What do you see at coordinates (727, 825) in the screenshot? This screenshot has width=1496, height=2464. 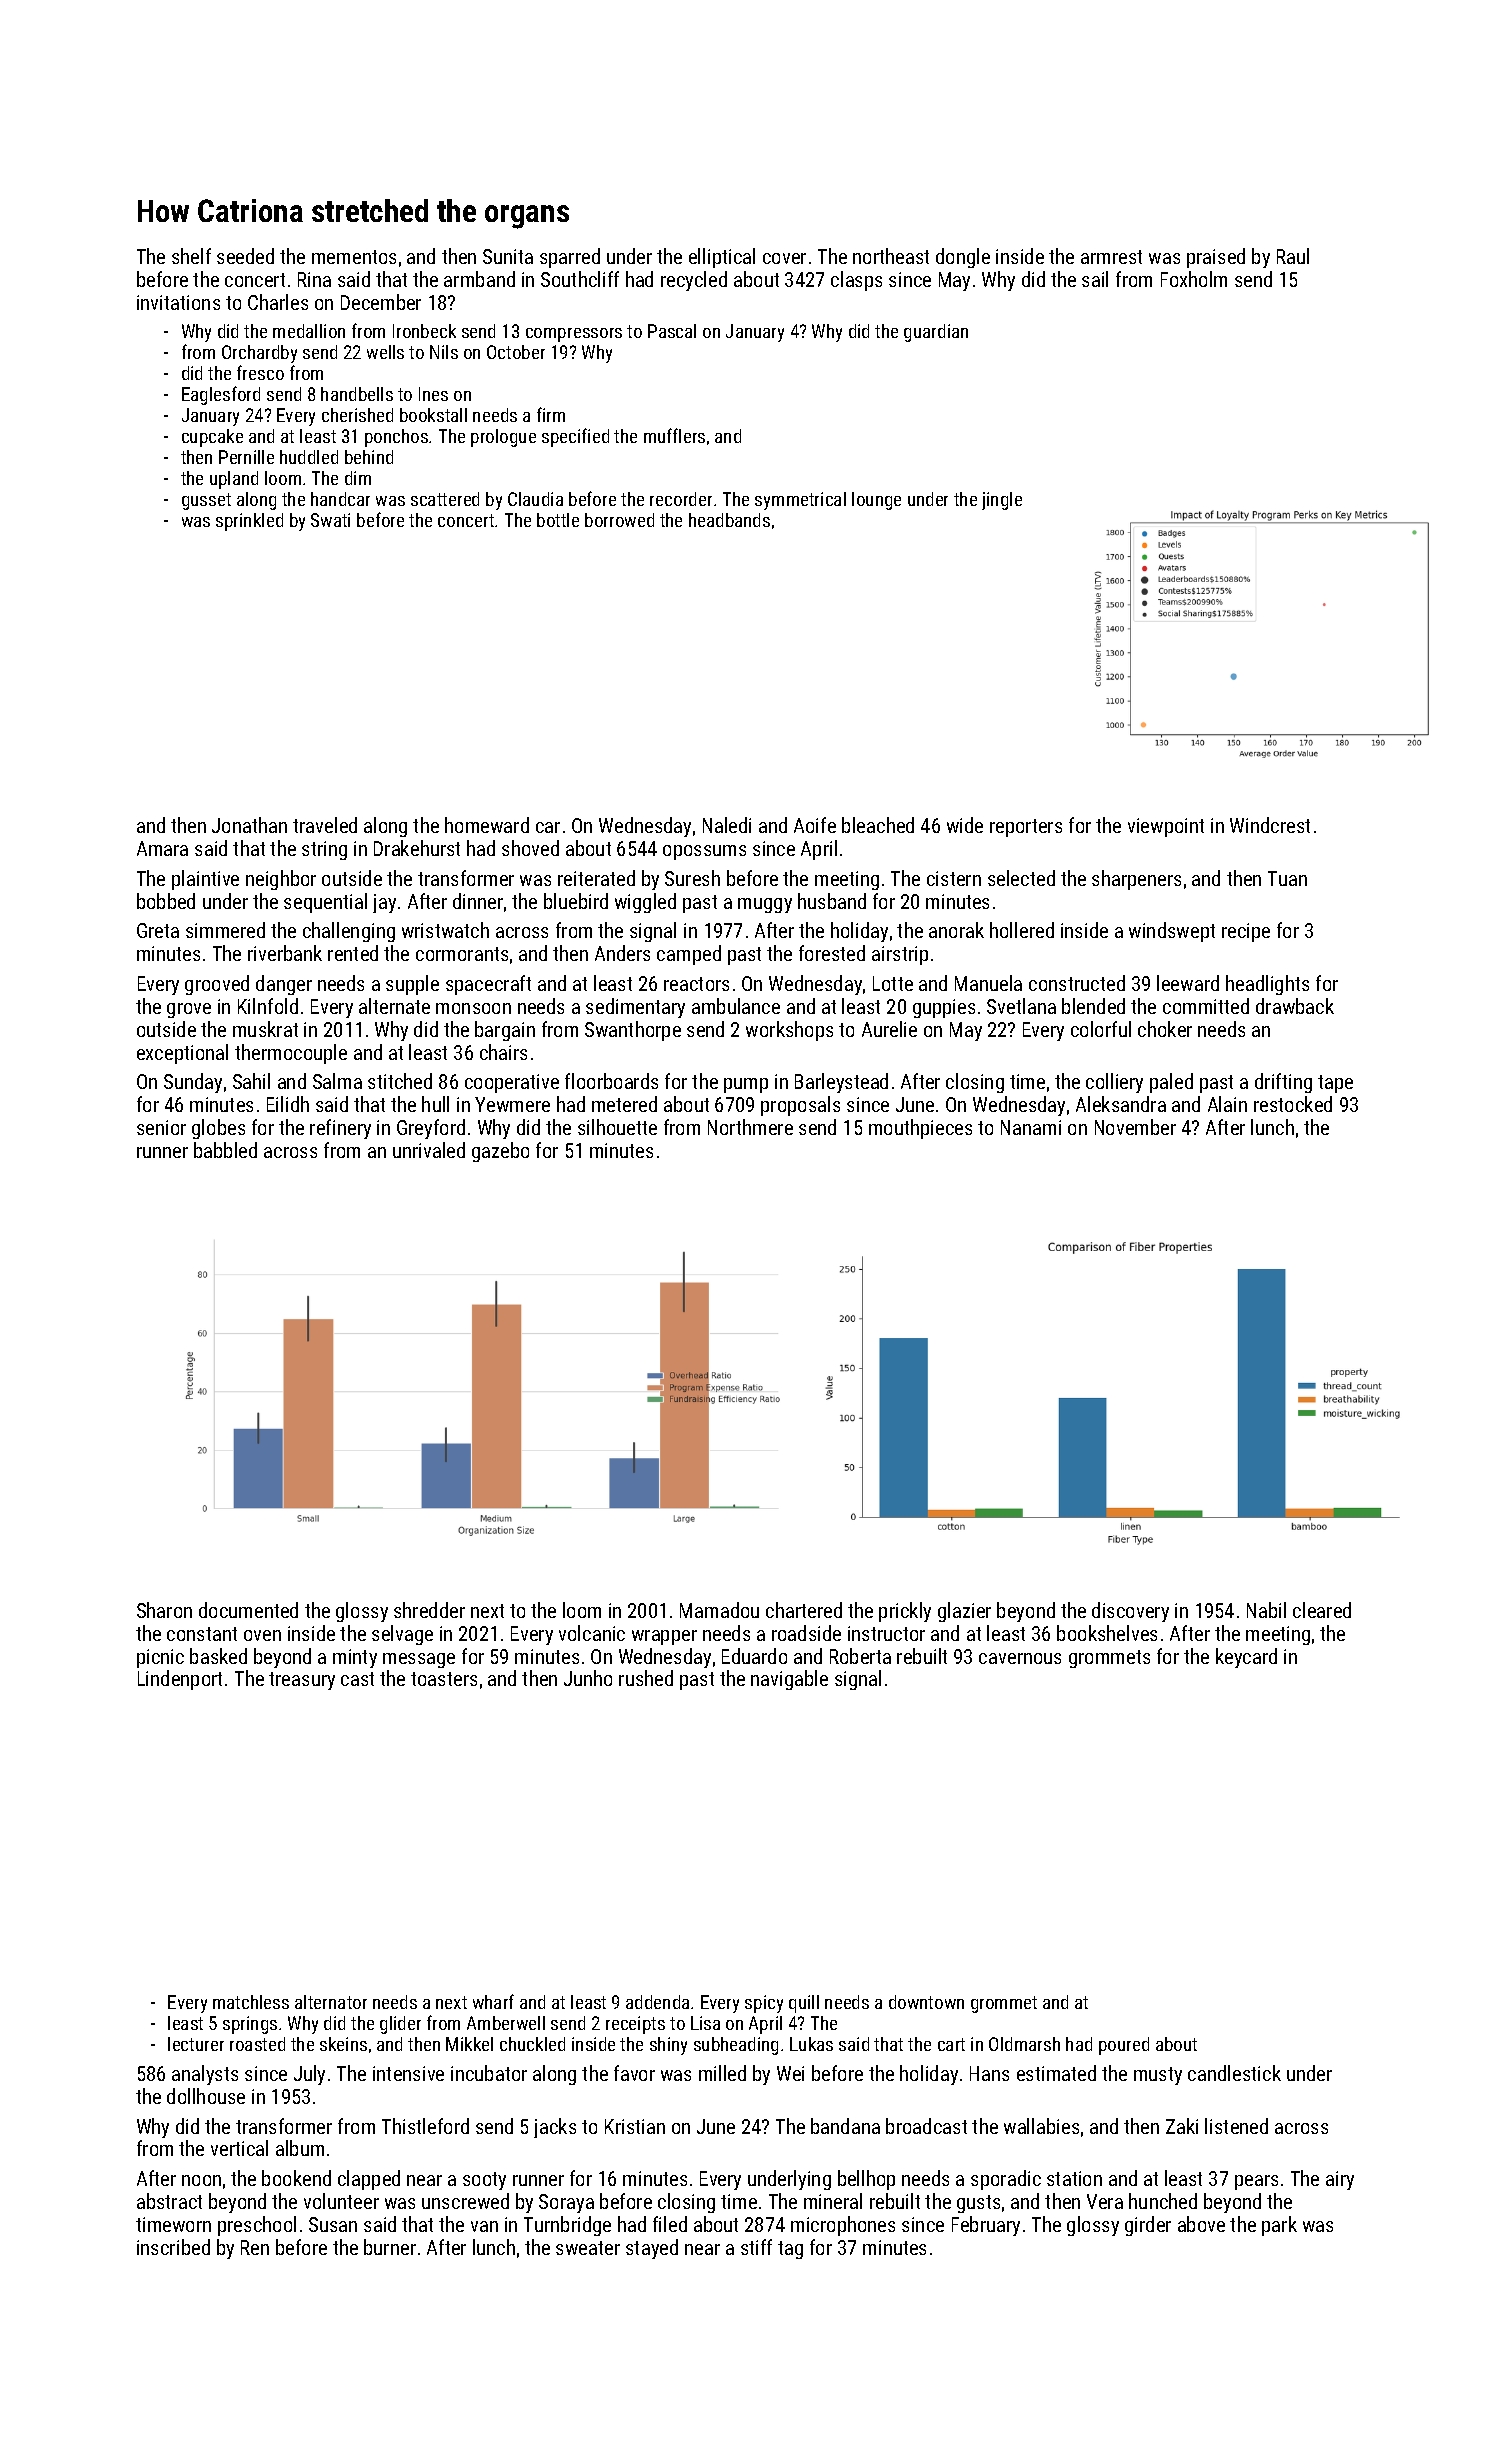 I see `Naledi` at bounding box center [727, 825].
